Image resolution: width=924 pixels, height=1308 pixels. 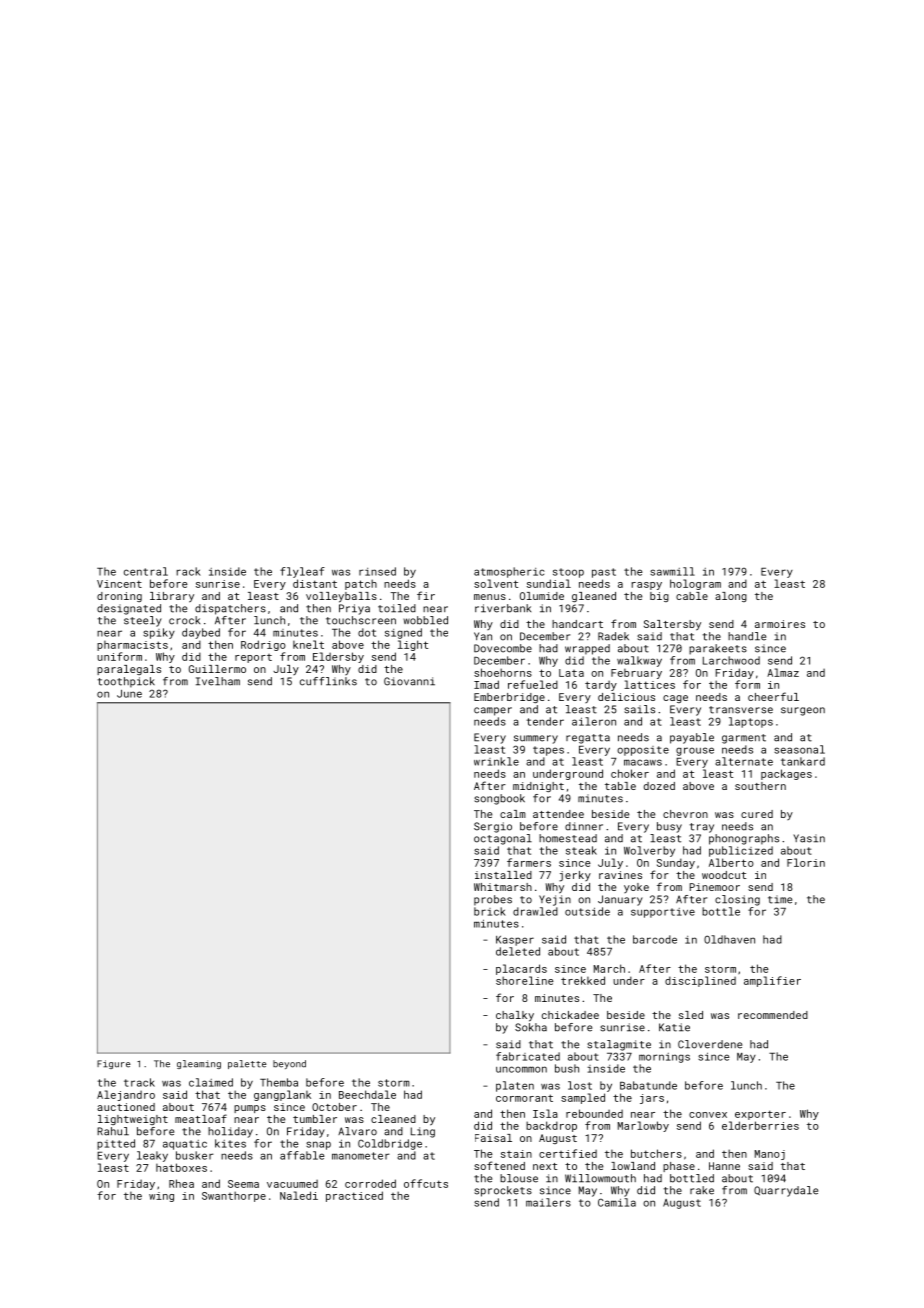 What do you see at coordinates (710, 1044) in the image?
I see `Cloverdene` at bounding box center [710, 1044].
